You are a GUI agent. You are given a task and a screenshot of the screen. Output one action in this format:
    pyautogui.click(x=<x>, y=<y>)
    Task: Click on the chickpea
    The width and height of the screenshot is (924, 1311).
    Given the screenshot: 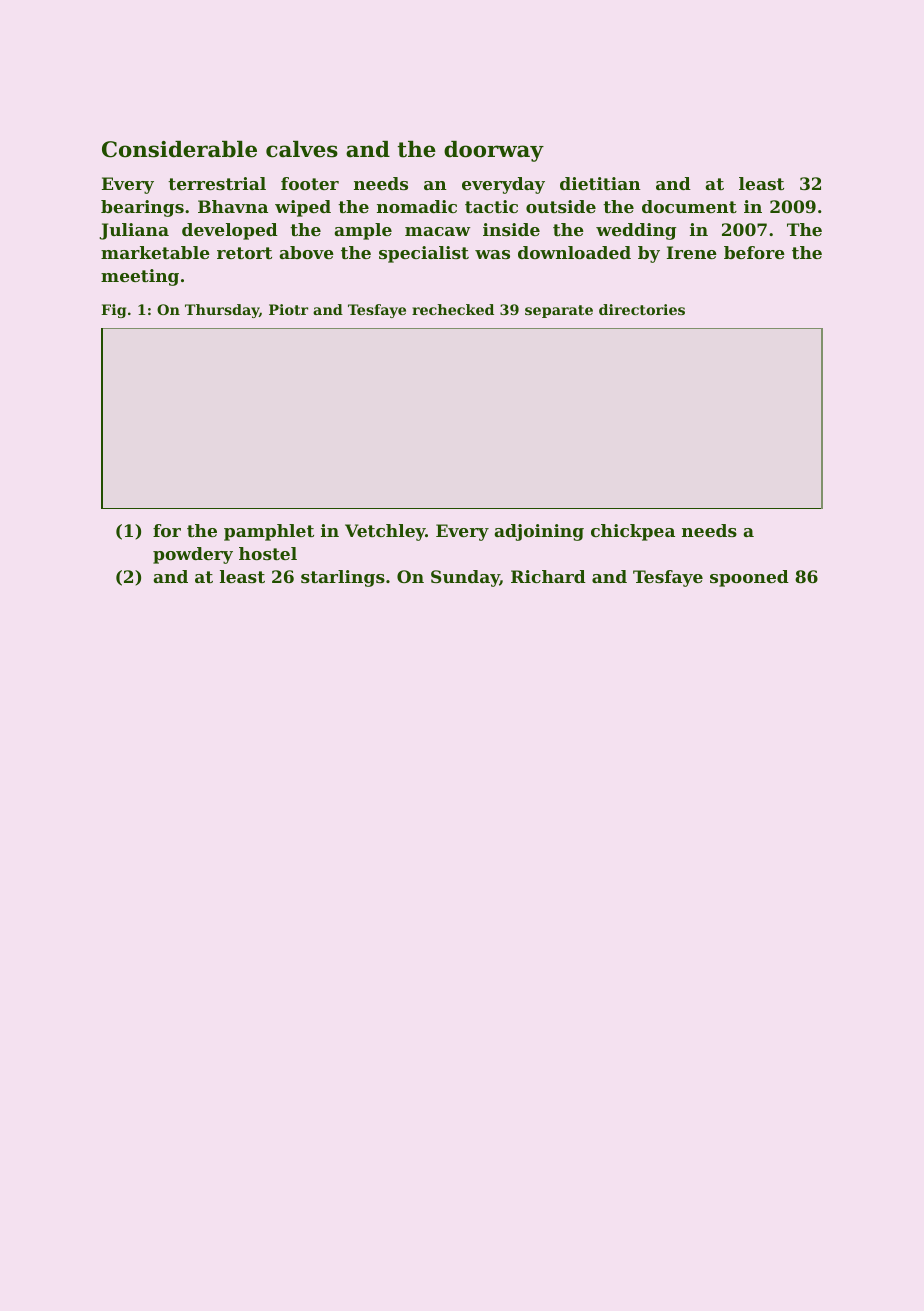 What is the action you would take?
    pyautogui.click(x=633, y=532)
